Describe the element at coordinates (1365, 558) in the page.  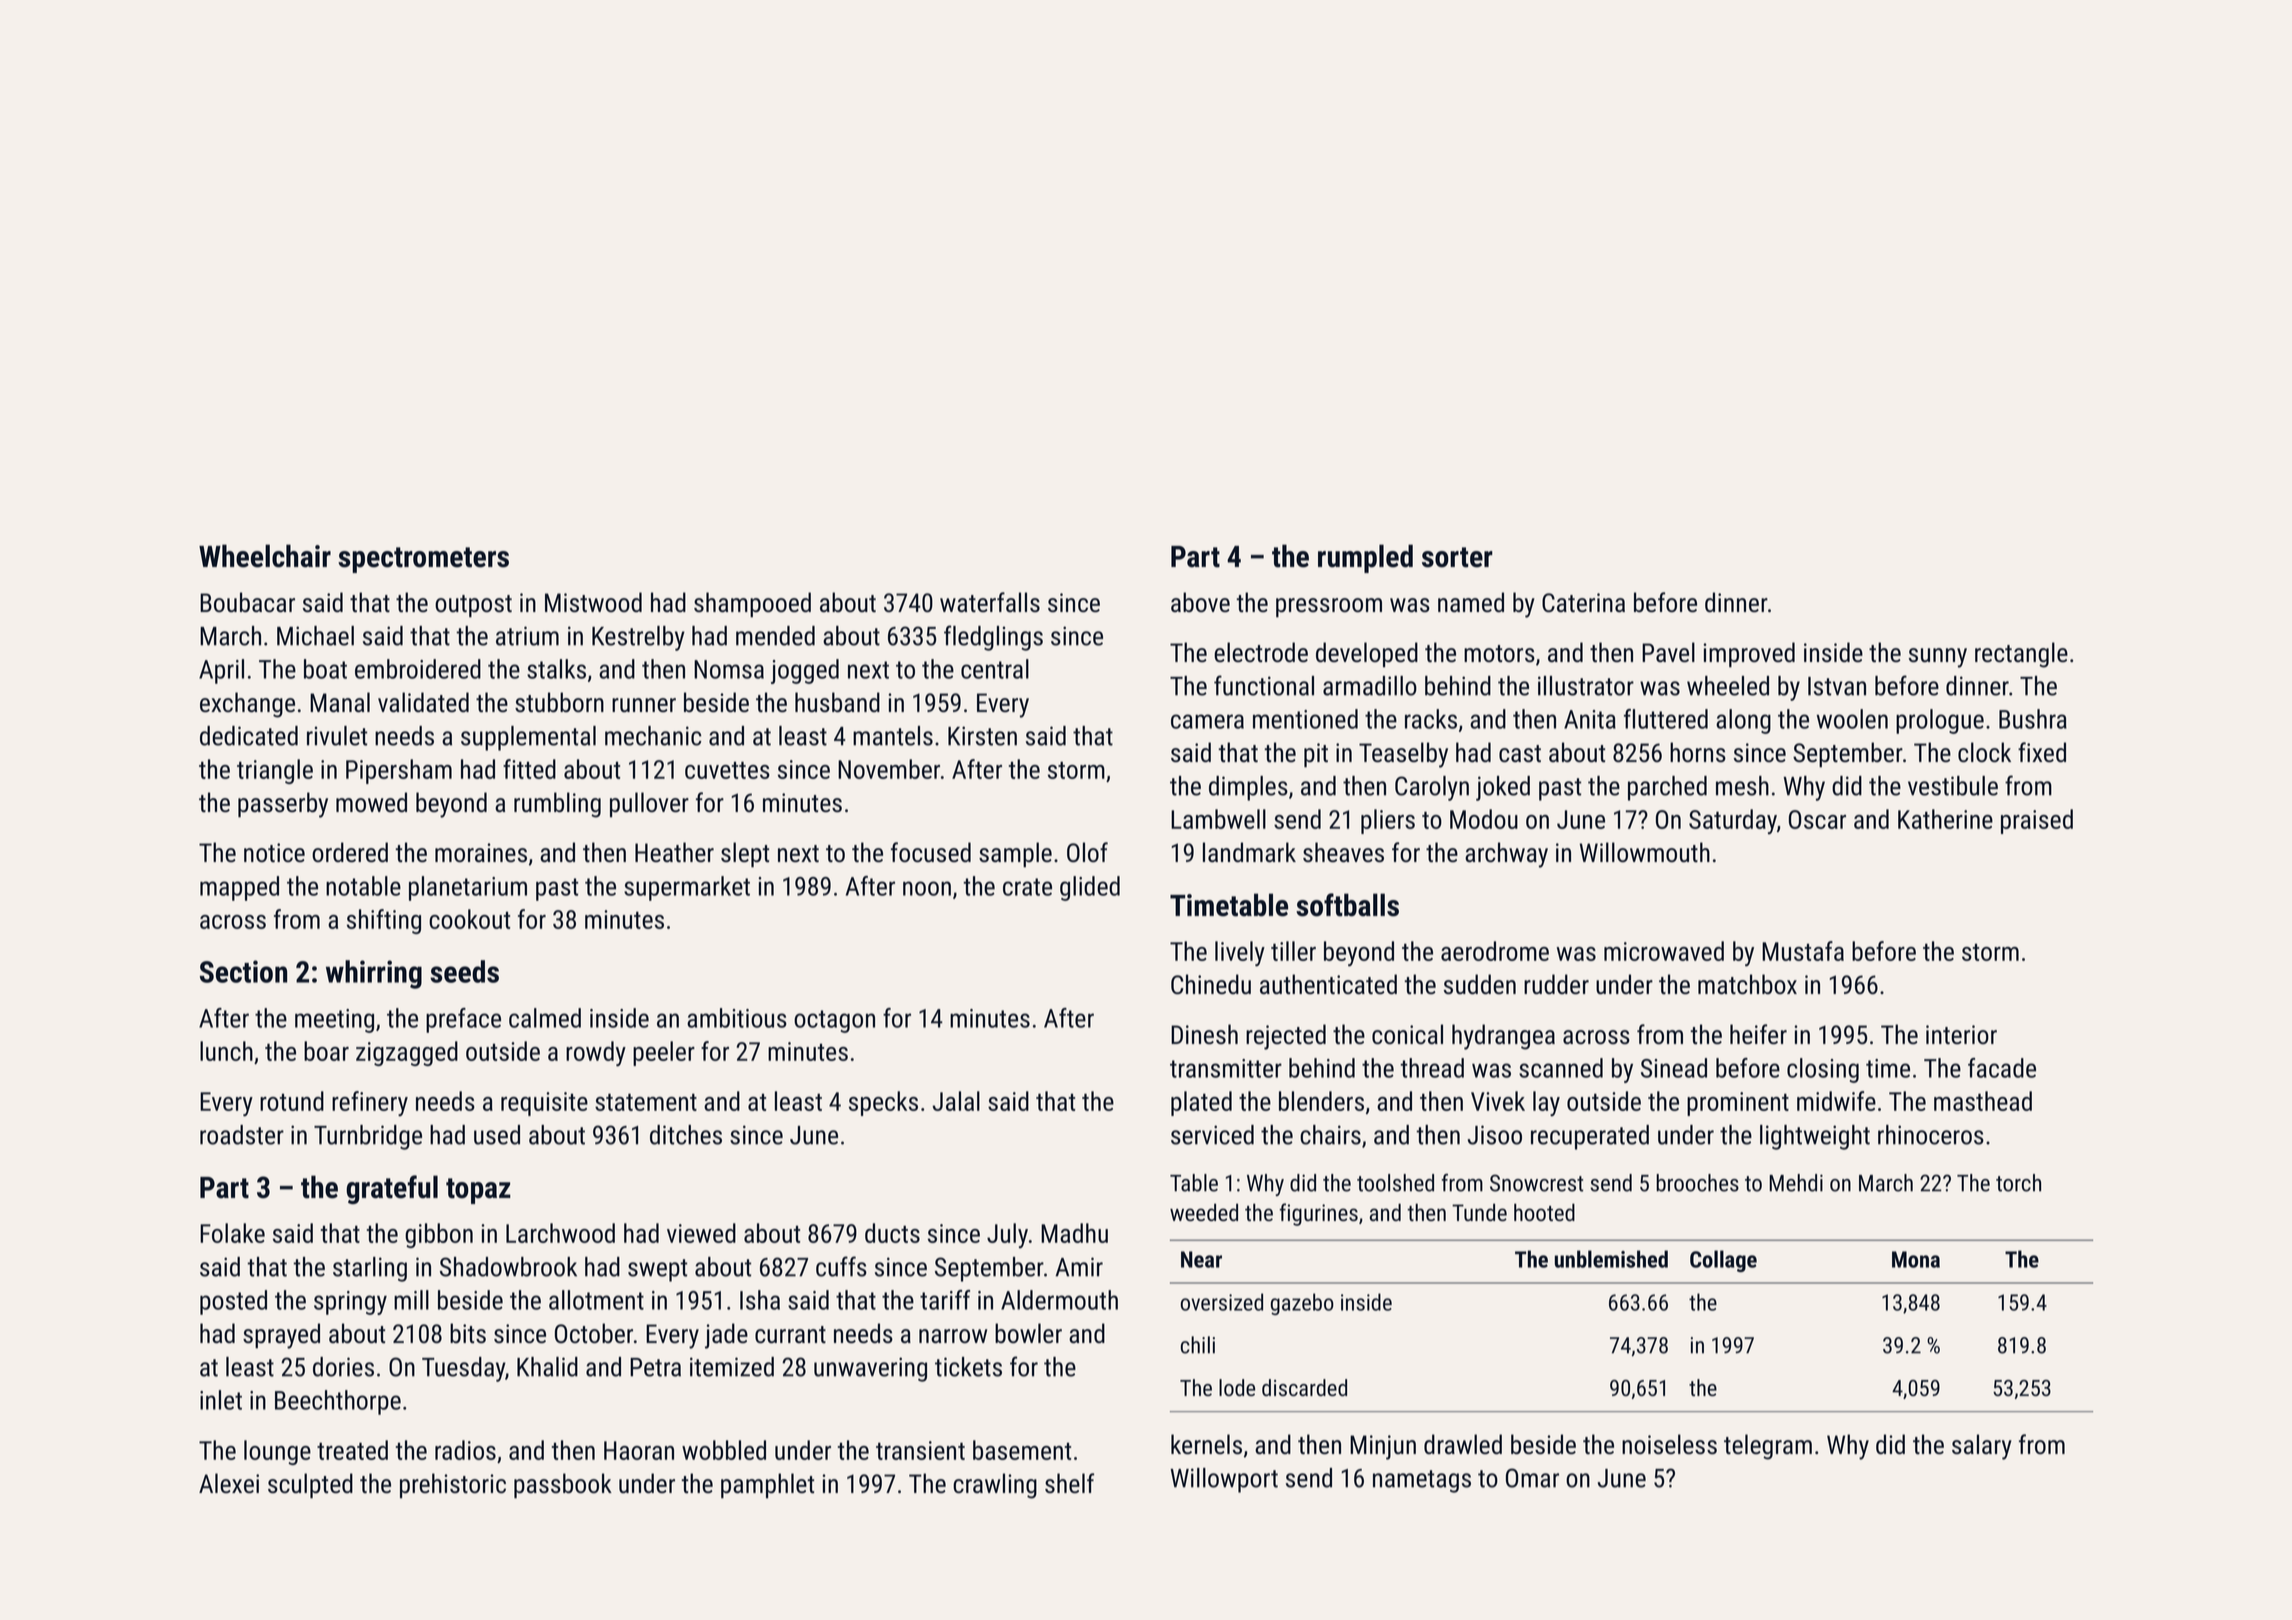
I see `rumpled` at that location.
